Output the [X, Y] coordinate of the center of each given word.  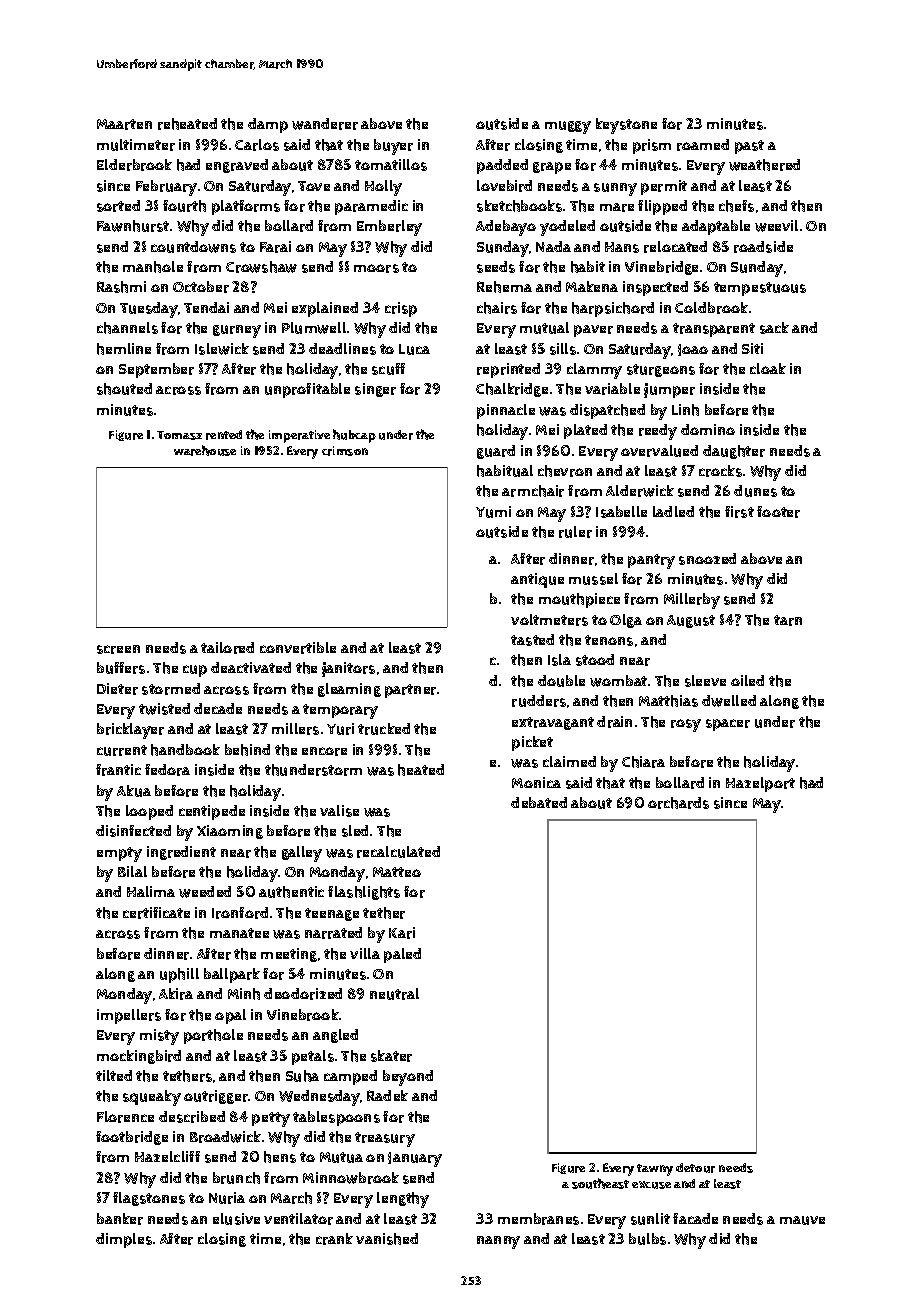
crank [334, 1239]
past [749, 147]
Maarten [124, 124]
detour [695, 1168]
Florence [125, 1117]
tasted [532, 640]
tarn [788, 620]
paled [402, 955]
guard [496, 452]
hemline [124, 349]
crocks [720, 471]
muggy [568, 127]
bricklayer [130, 731]
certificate [156, 913]
